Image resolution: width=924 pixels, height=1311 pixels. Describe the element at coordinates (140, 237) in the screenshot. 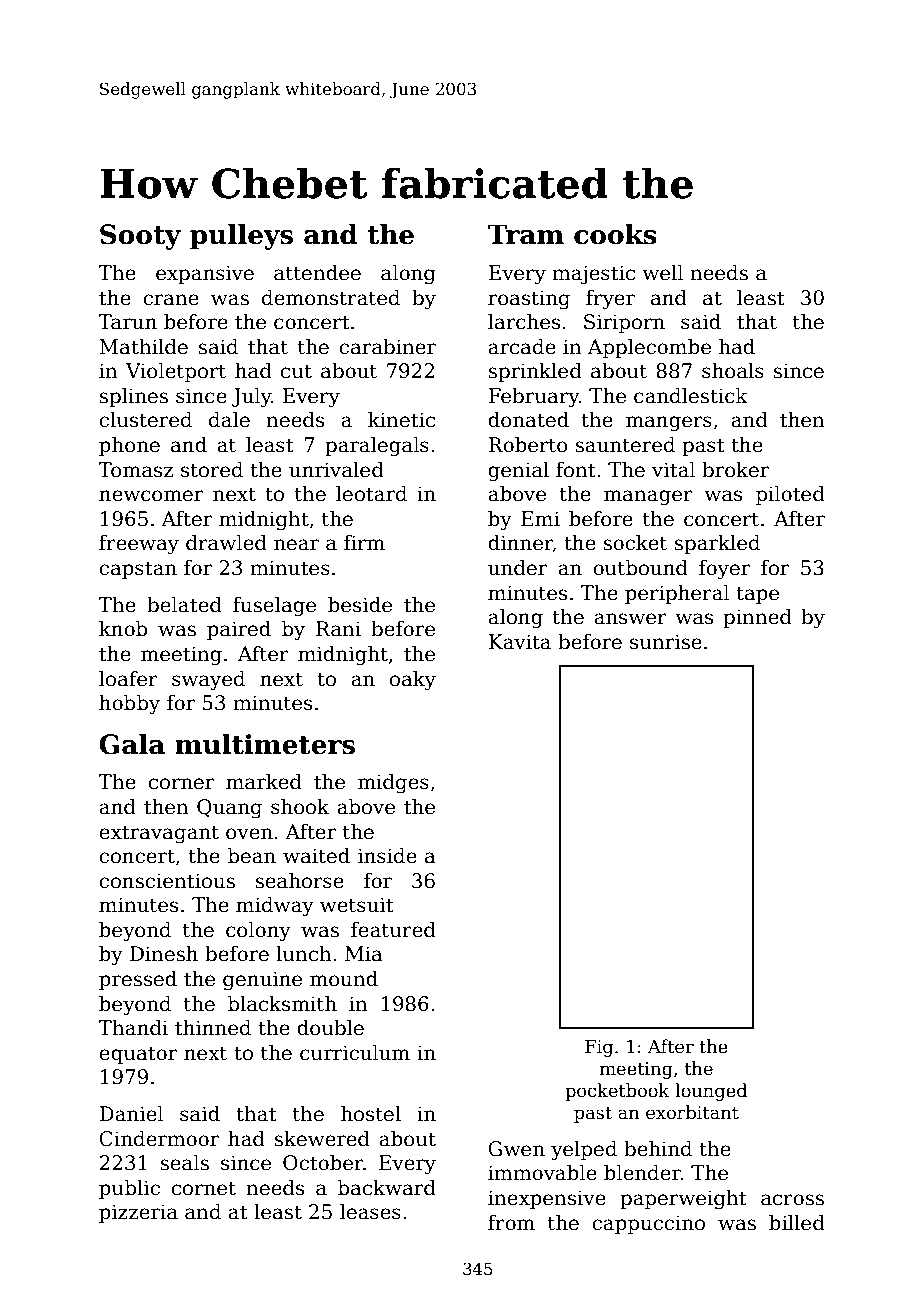

I see `Sooty` at that location.
